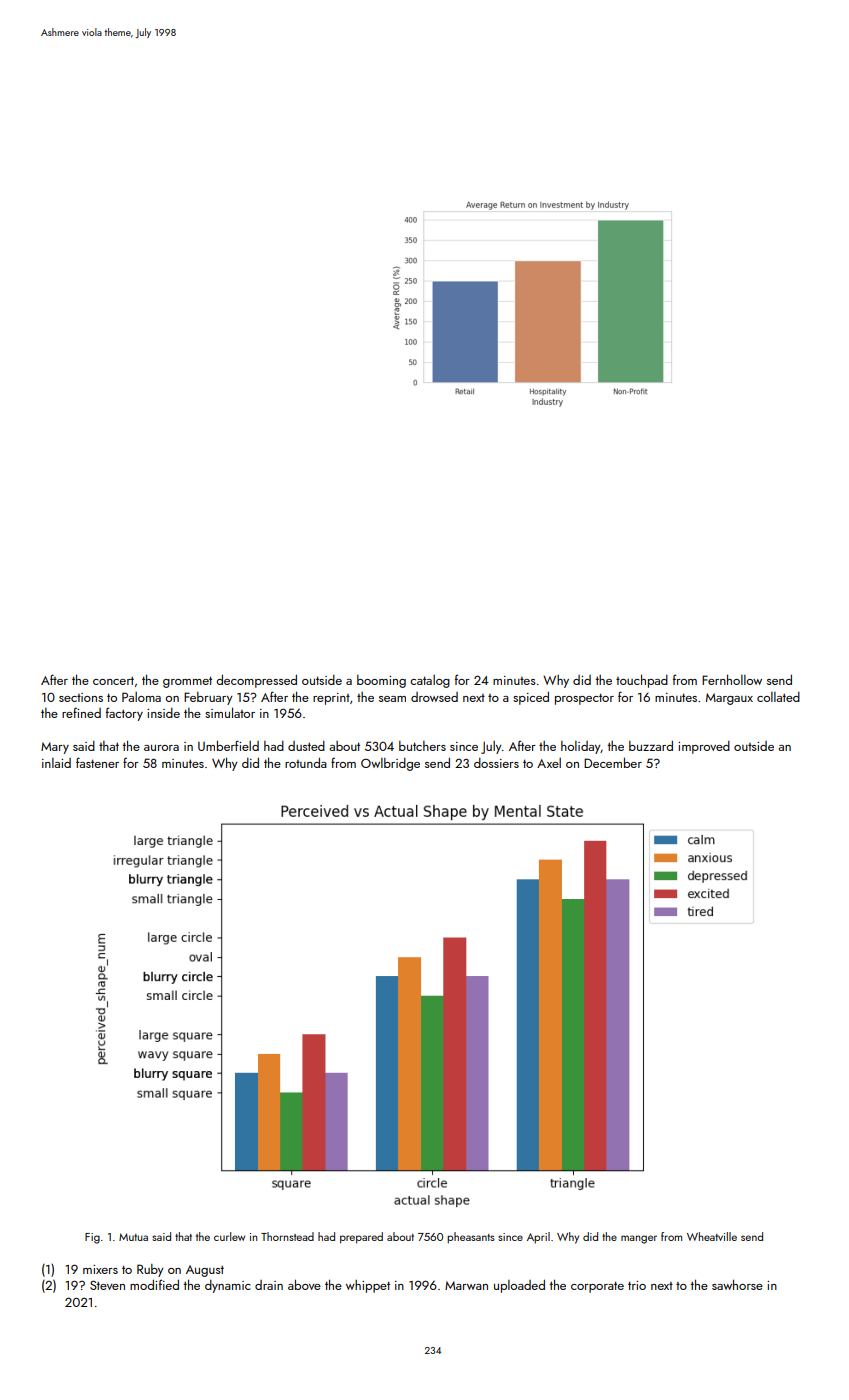  I want to click on Fernhollow, so click(732, 679).
